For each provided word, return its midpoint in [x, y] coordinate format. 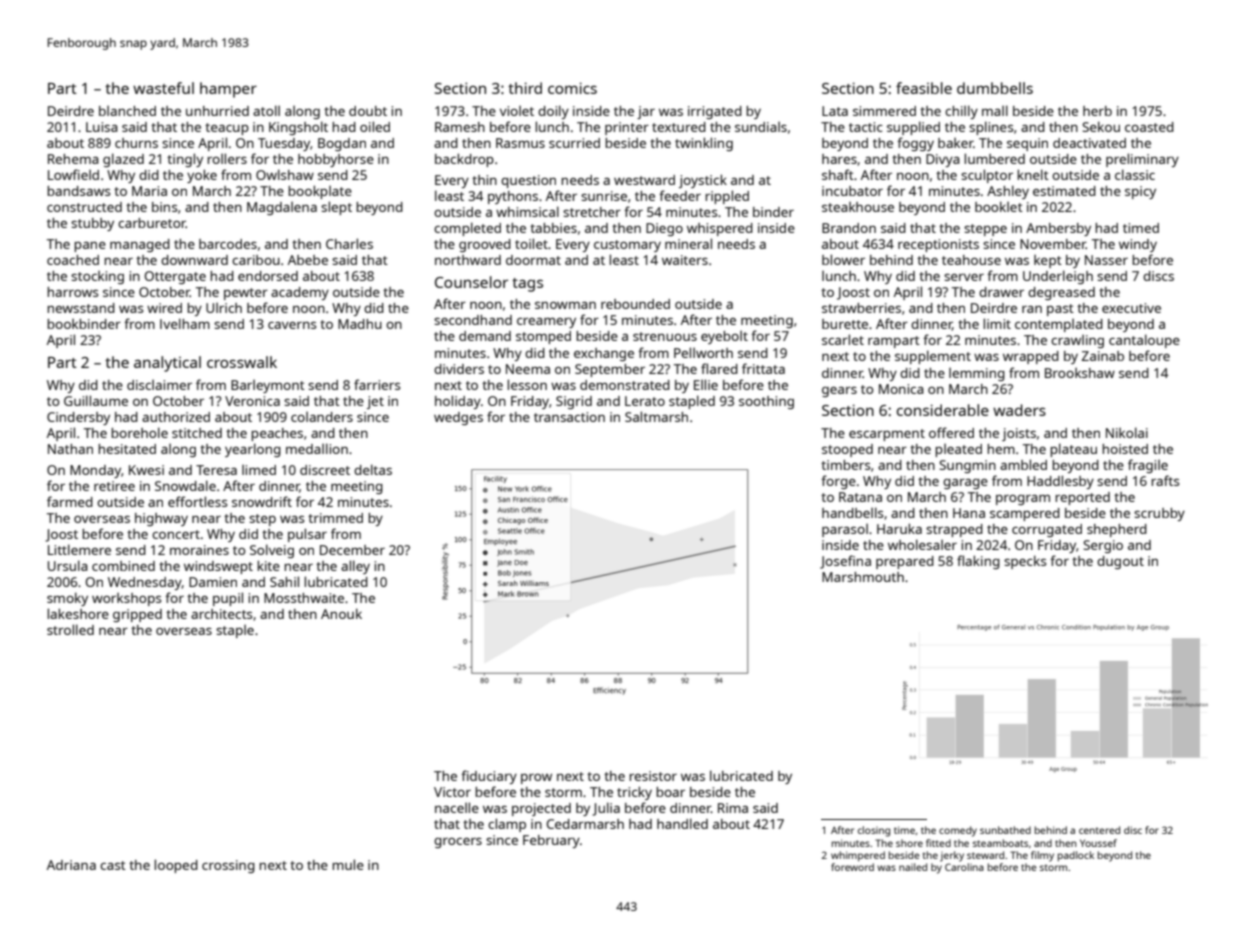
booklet [999, 206]
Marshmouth [863, 577]
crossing [228, 866]
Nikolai [1127, 432]
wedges [458, 418]
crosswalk [242, 362]
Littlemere [79, 549]
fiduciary [489, 777]
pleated [958, 450]
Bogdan [342, 144]
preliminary [1142, 160]
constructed [84, 207]
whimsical [527, 211]
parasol [845, 530]
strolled [70, 629]
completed [467, 229]
